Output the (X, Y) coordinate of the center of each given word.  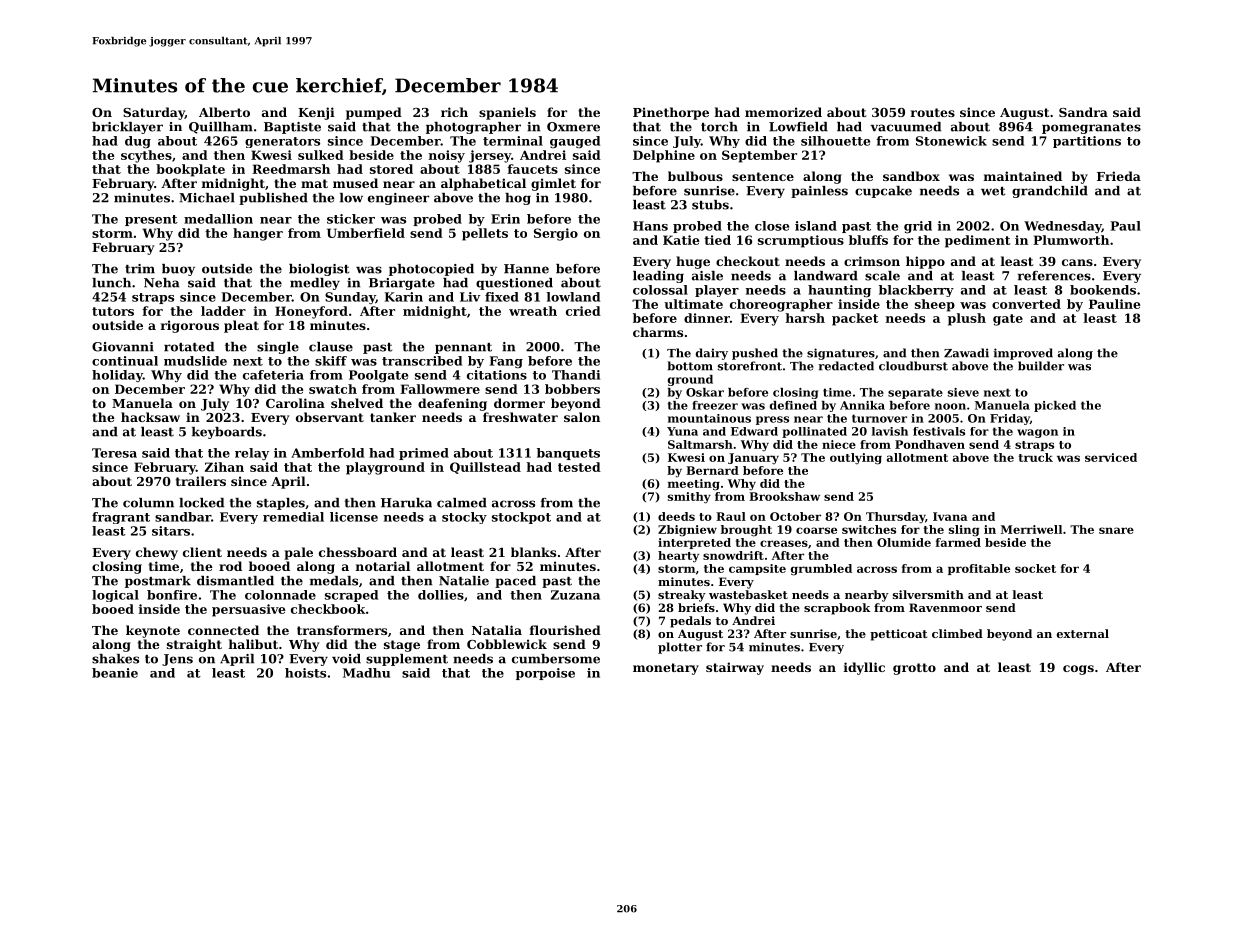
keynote (153, 631)
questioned (514, 284)
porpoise (545, 674)
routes (933, 112)
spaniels (507, 113)
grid (918, 227)
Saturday (154, 113)
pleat (241, 326)
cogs (1078, 670)
